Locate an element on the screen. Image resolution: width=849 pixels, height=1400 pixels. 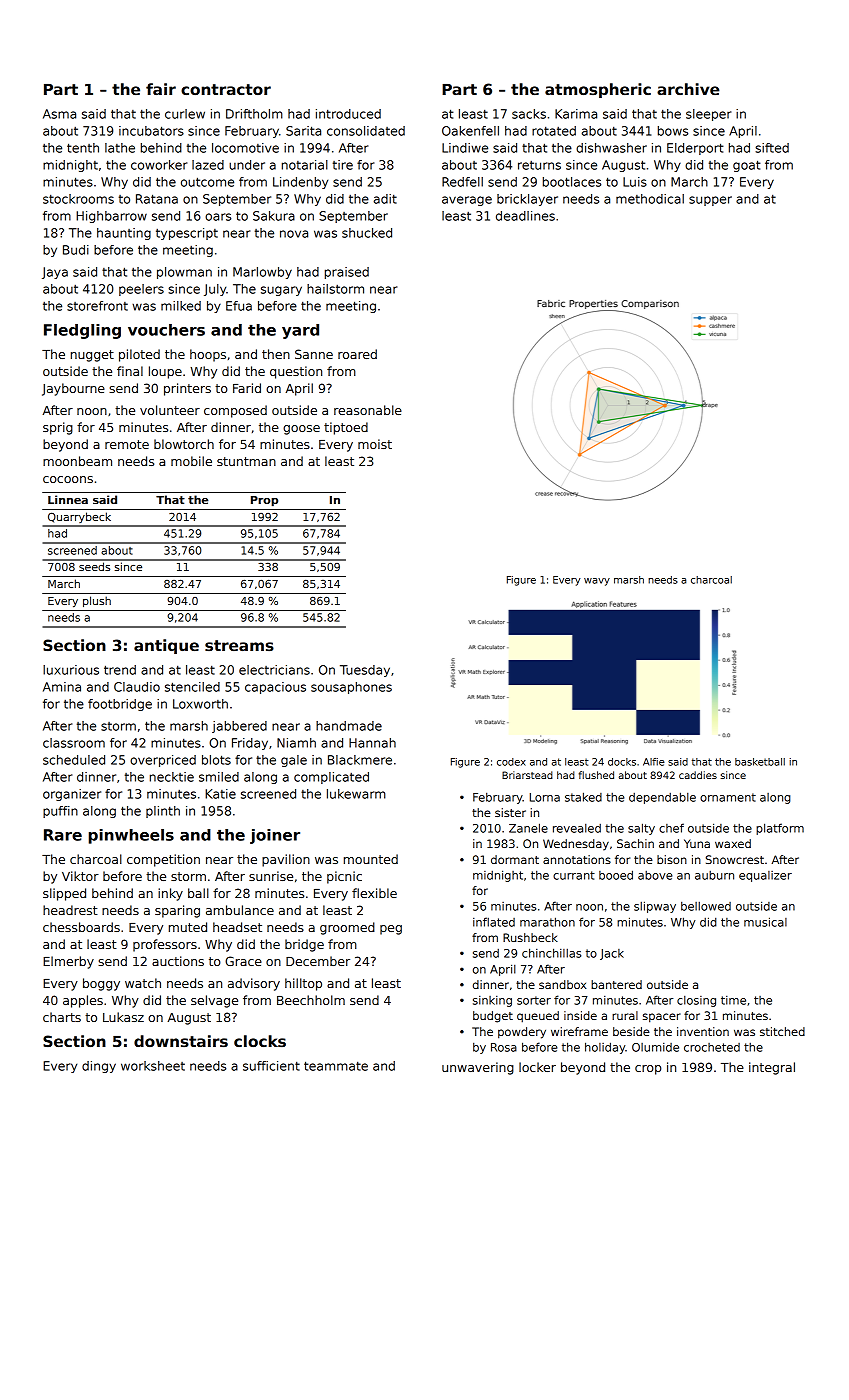
roared is located at coordinates (357, 354).
